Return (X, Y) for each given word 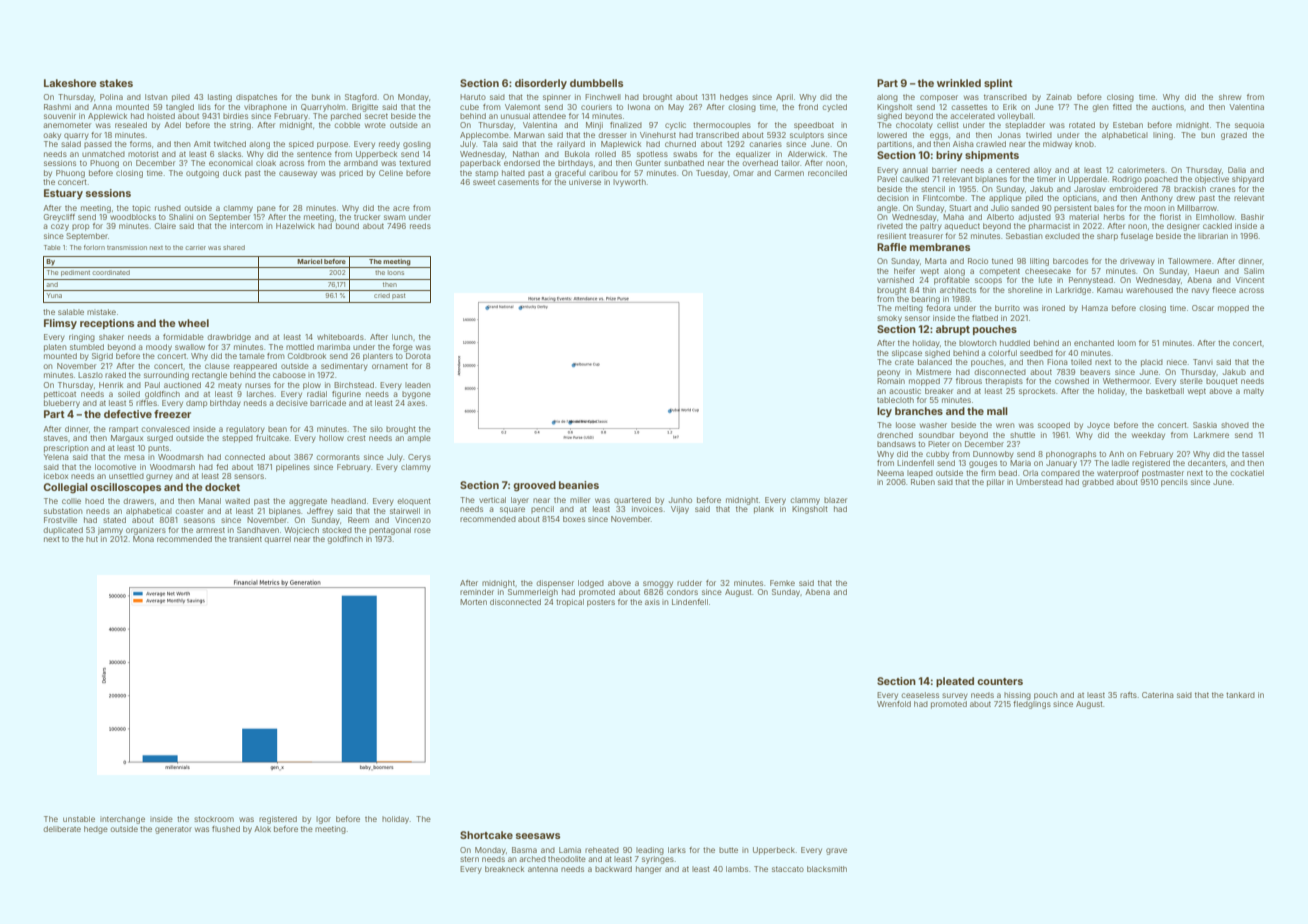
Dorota (418, 356)
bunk (321, 97)
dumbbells (596, 83)
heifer (905, 271)
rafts (1128, 695)
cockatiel (1247, 473)
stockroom (214, 819)
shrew (1230, 97)
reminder (477, 592)
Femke (782, 583)
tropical (570, 603)
